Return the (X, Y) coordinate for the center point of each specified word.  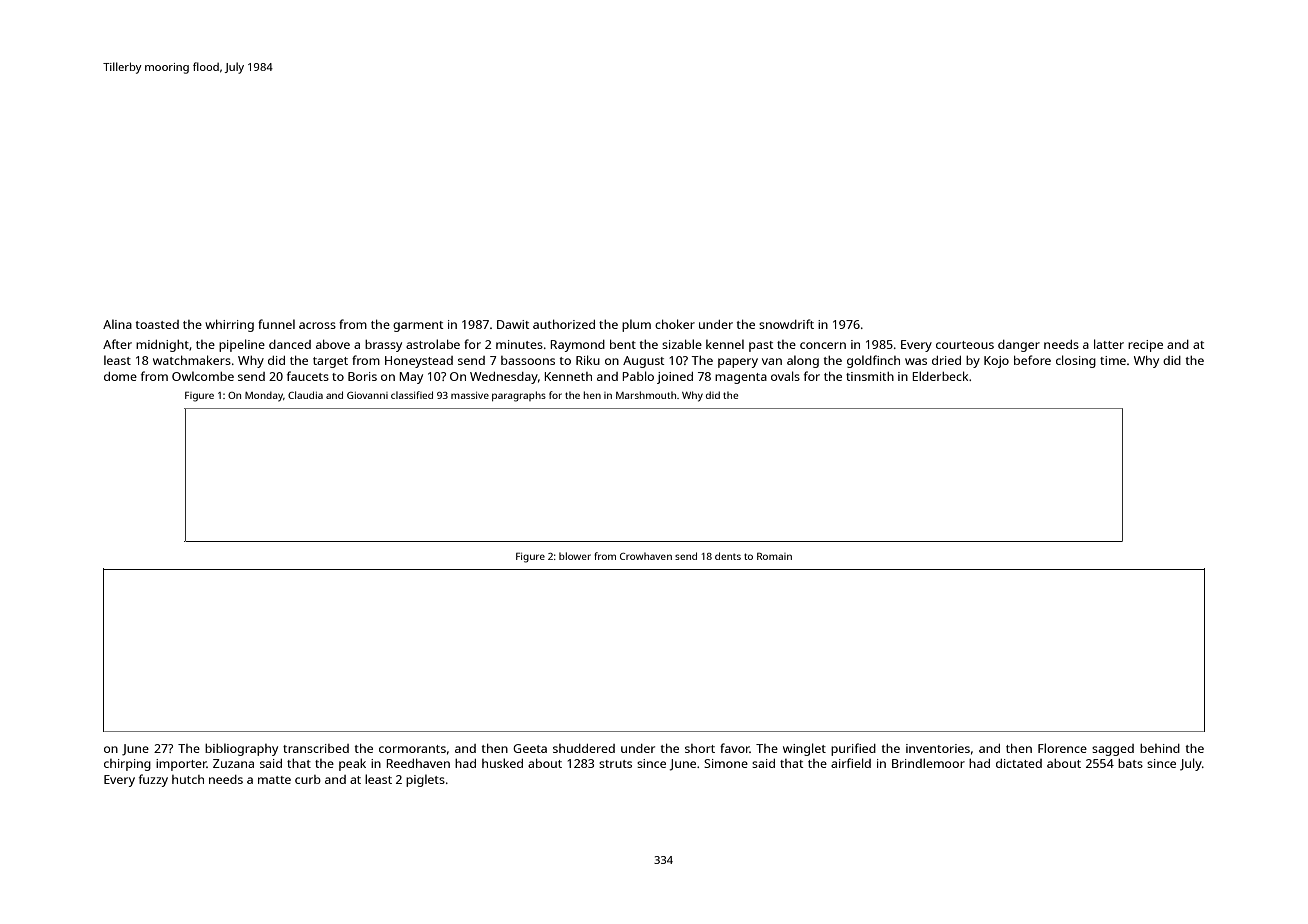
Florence (1062, 748)
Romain (774, 556)
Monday (264, 396)
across (317, 325)
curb (308, 779)
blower (575, 556)
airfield (851, 763)
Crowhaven (646, 556)
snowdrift (786, 324)
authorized (564, 324)
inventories (938, 748)
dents (728, 556)
